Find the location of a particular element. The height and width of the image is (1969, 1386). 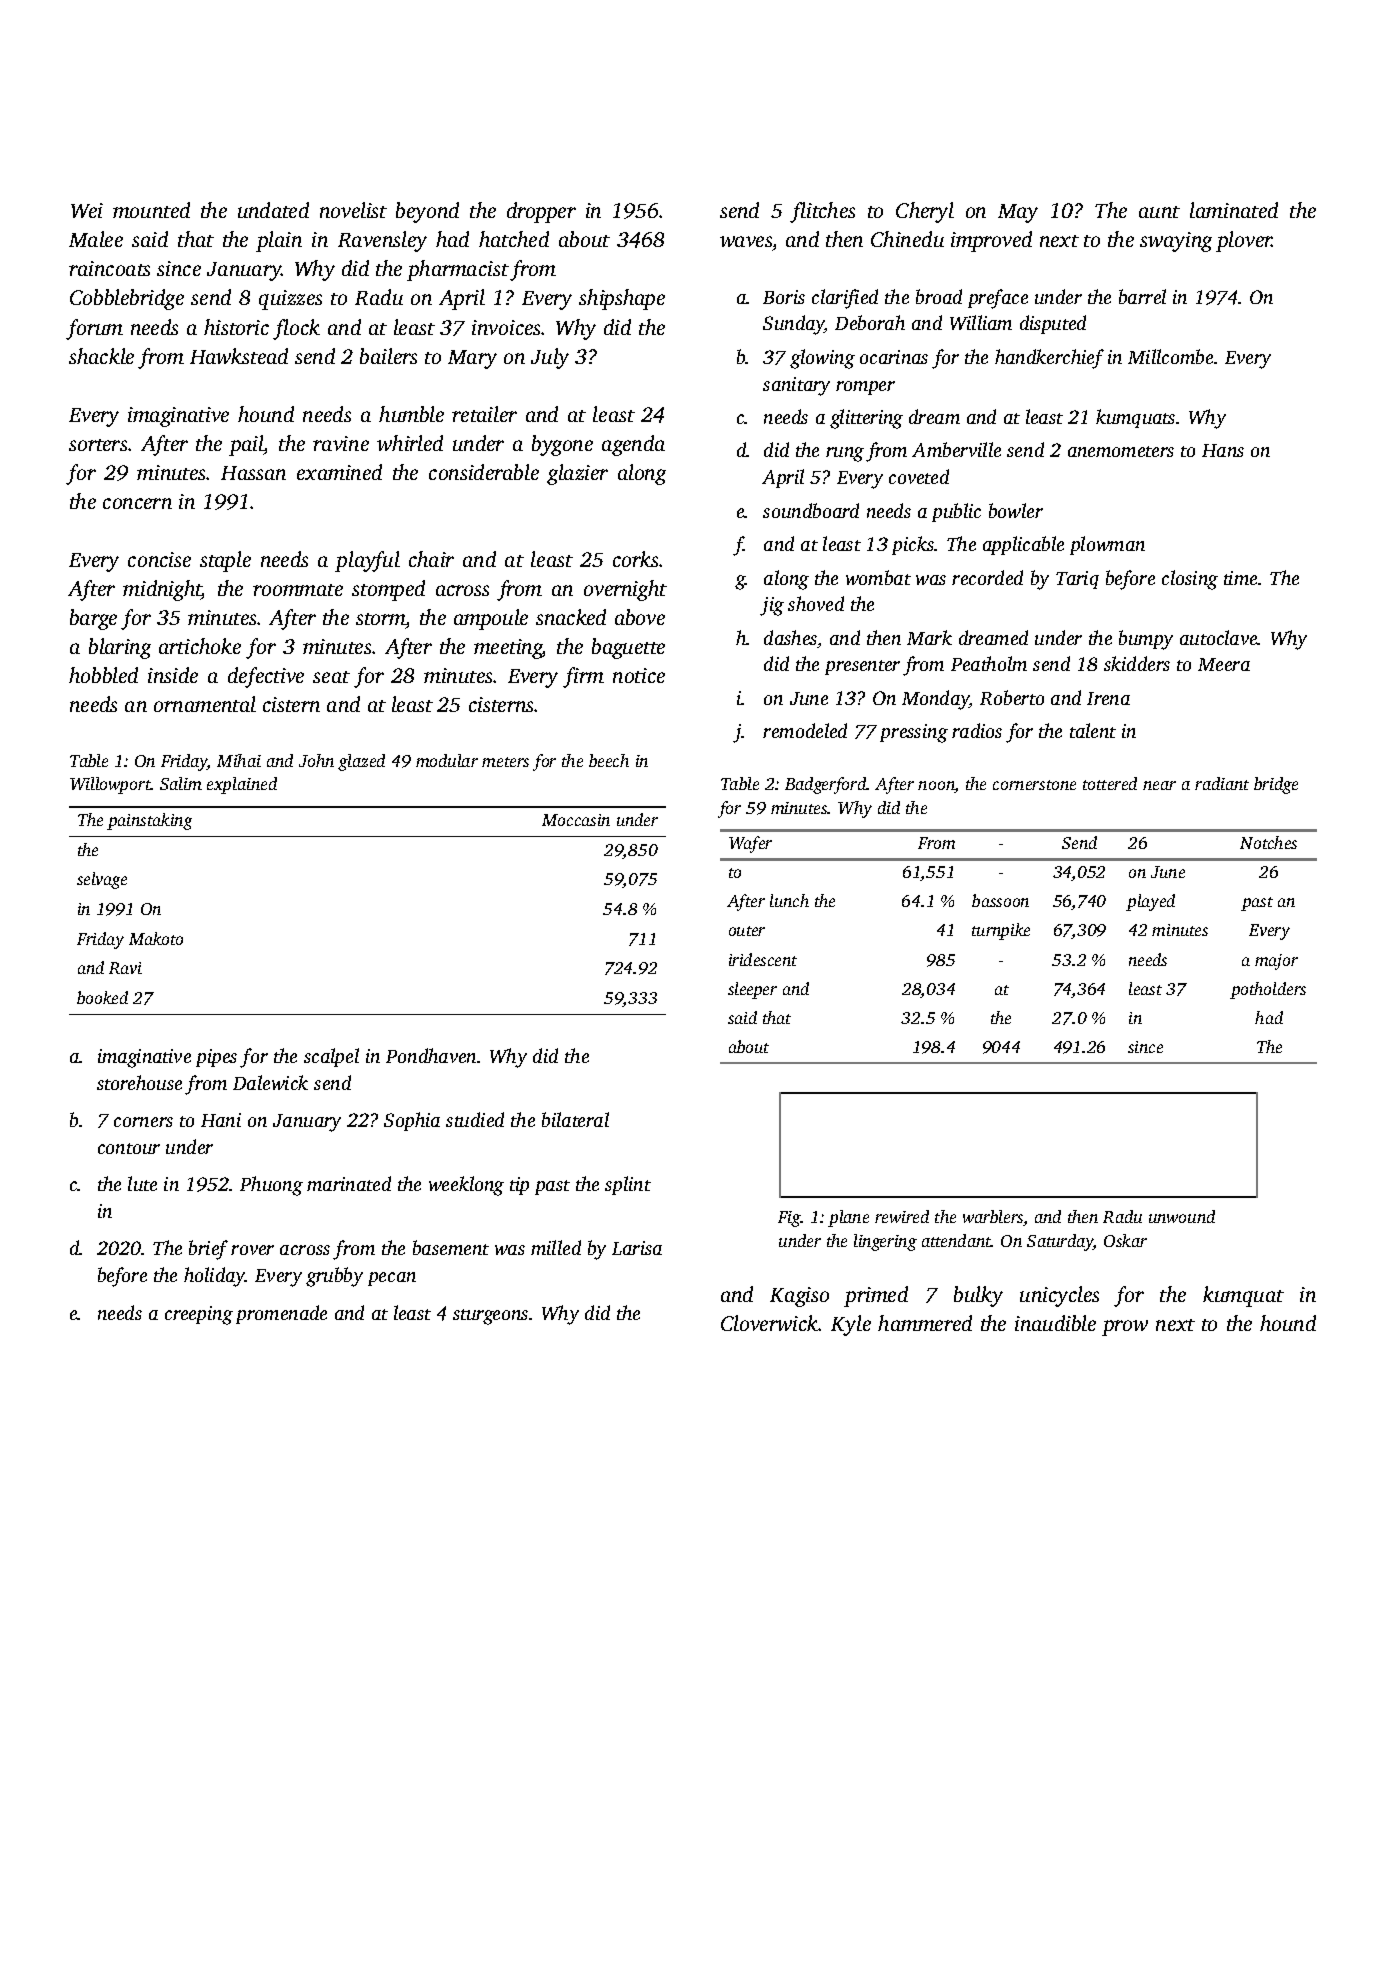

concern is located at coordinates (137, 503).
